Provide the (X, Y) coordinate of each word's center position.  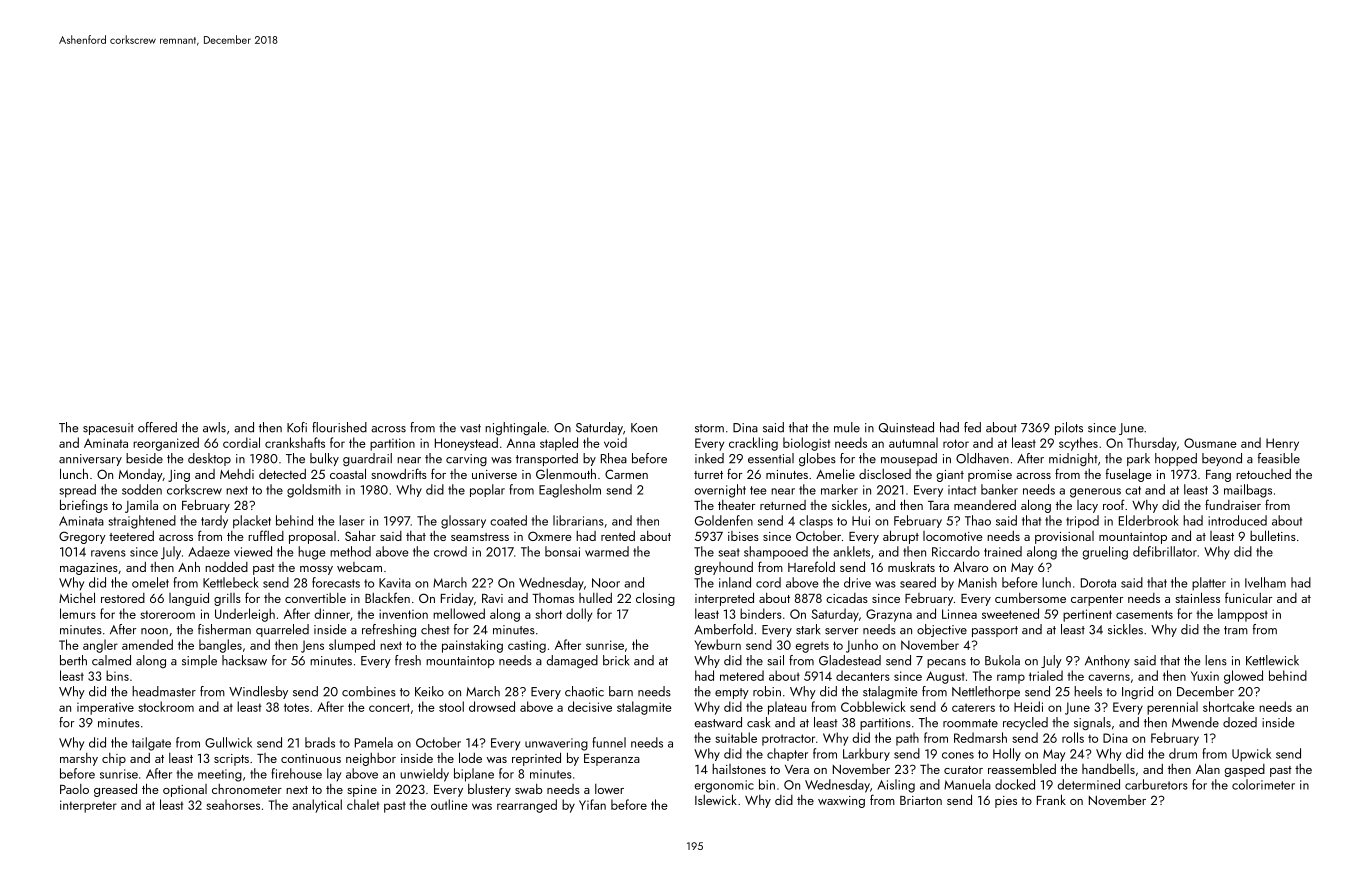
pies (1006, 802)
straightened (142, 522)
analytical (317, 806)
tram (1236, 630)
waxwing (841, 802)
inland (735, 582)
